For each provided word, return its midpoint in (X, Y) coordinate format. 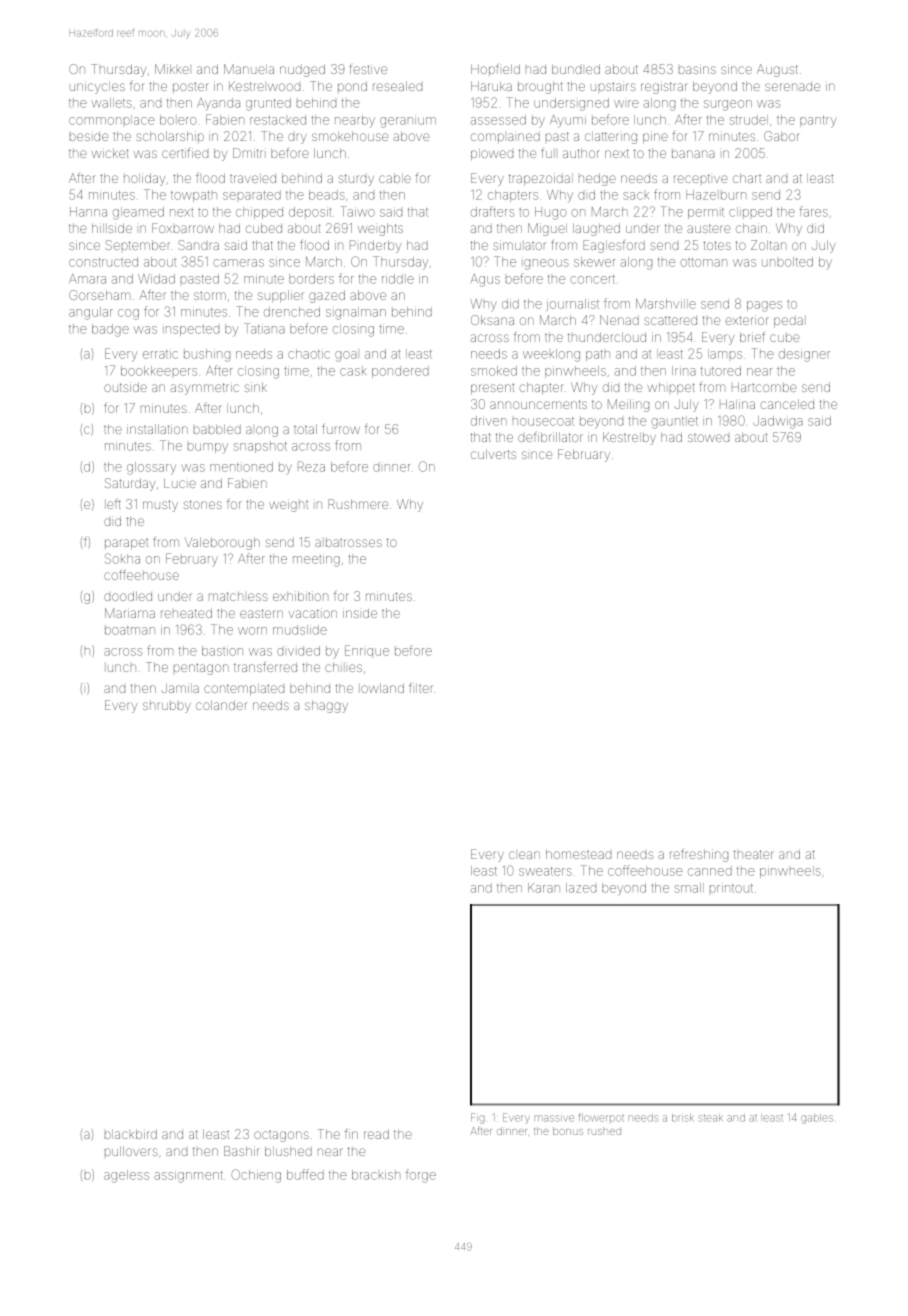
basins (697, 69)
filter (421, 688)
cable (395, 178)
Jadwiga (778, 422)
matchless (238, 596)
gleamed (138, 213)
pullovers (131, 1151)
